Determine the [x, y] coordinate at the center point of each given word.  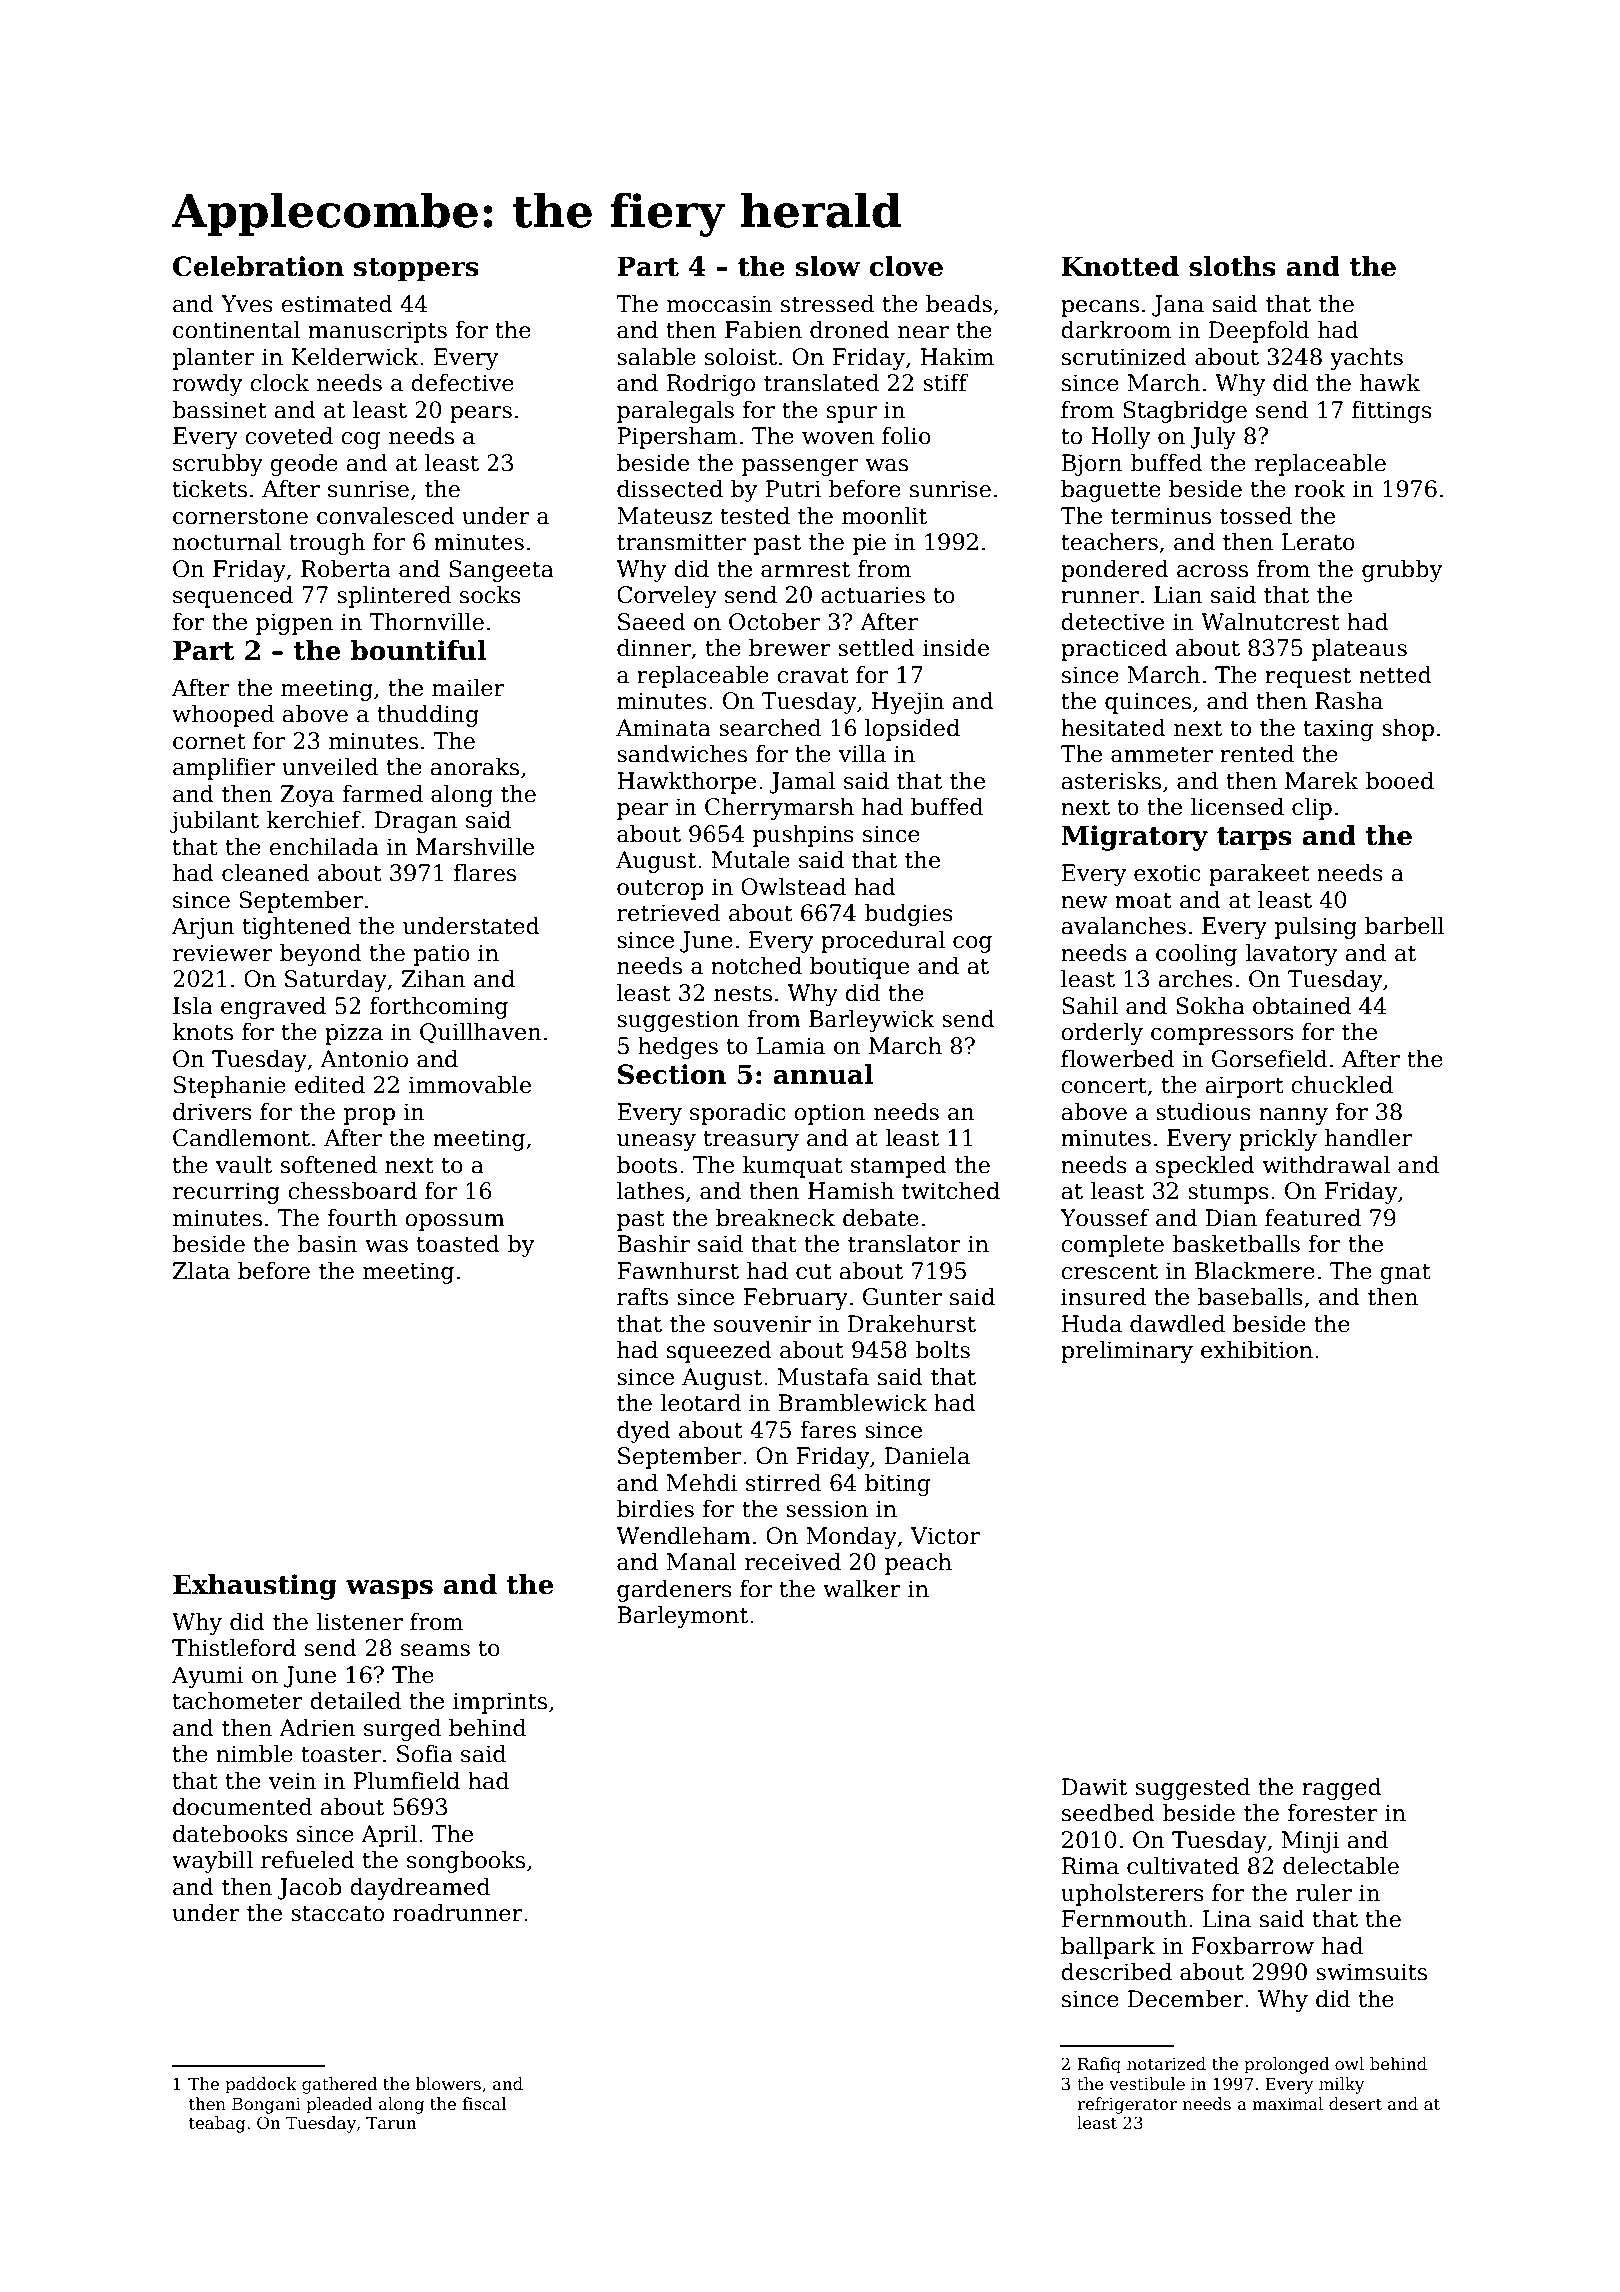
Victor [945, 1536]
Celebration [258, 266]
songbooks [466, 1862]
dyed [644, 1432]
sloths [1232, 266]
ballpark [1108, 1948]
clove [906, 266]
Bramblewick [852, 1403]
